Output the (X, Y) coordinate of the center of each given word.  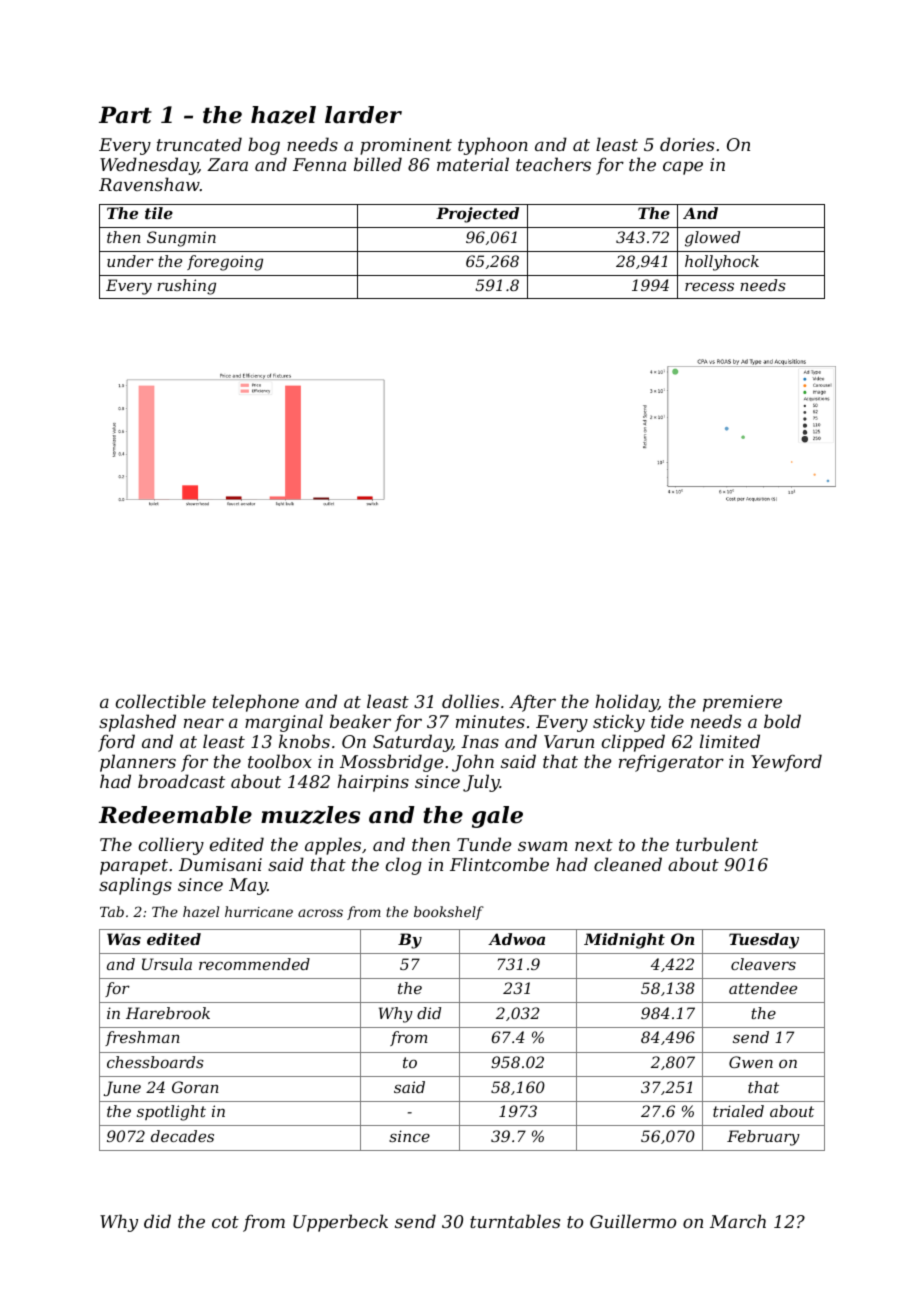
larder (363, 115)
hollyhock (722, 263)
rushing (186, 287)
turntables (515, 1221)
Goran (195, 1087)
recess (709, 286)
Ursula (167, 964)
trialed (738, 1111)
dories (687, 144)
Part (125, 115)
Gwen (751, 1062)
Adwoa (516, 939)
